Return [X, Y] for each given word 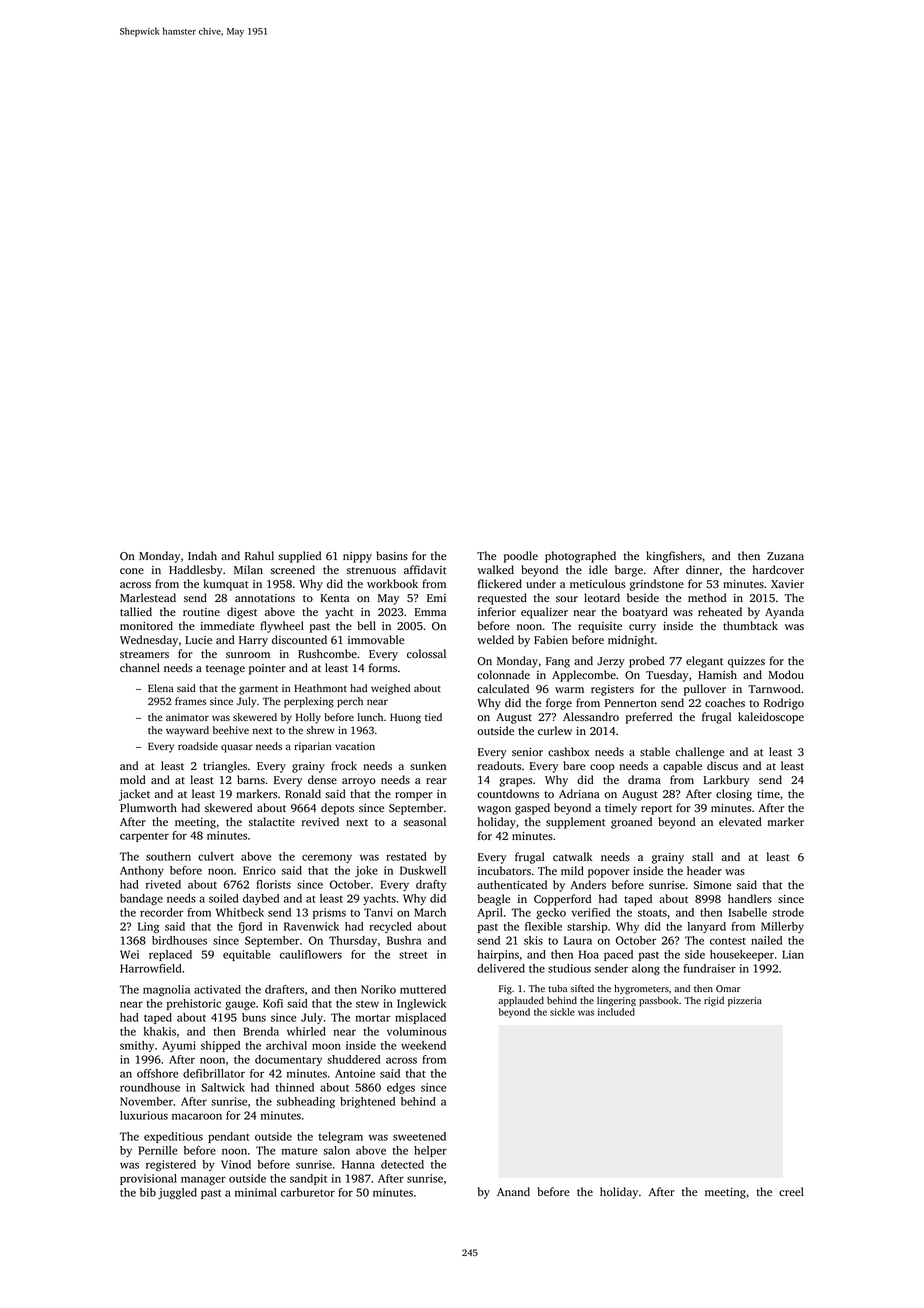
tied [433, 717]
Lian [793, 954]
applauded [521, 1001]
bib [148, 1192]
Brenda [261, 1031]
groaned [631, 823]
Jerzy [611, 662]
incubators [504, 870]
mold [133, 779]
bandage [141, 899]
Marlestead [148, 597]
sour [567, 599]
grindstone [657, 585]
